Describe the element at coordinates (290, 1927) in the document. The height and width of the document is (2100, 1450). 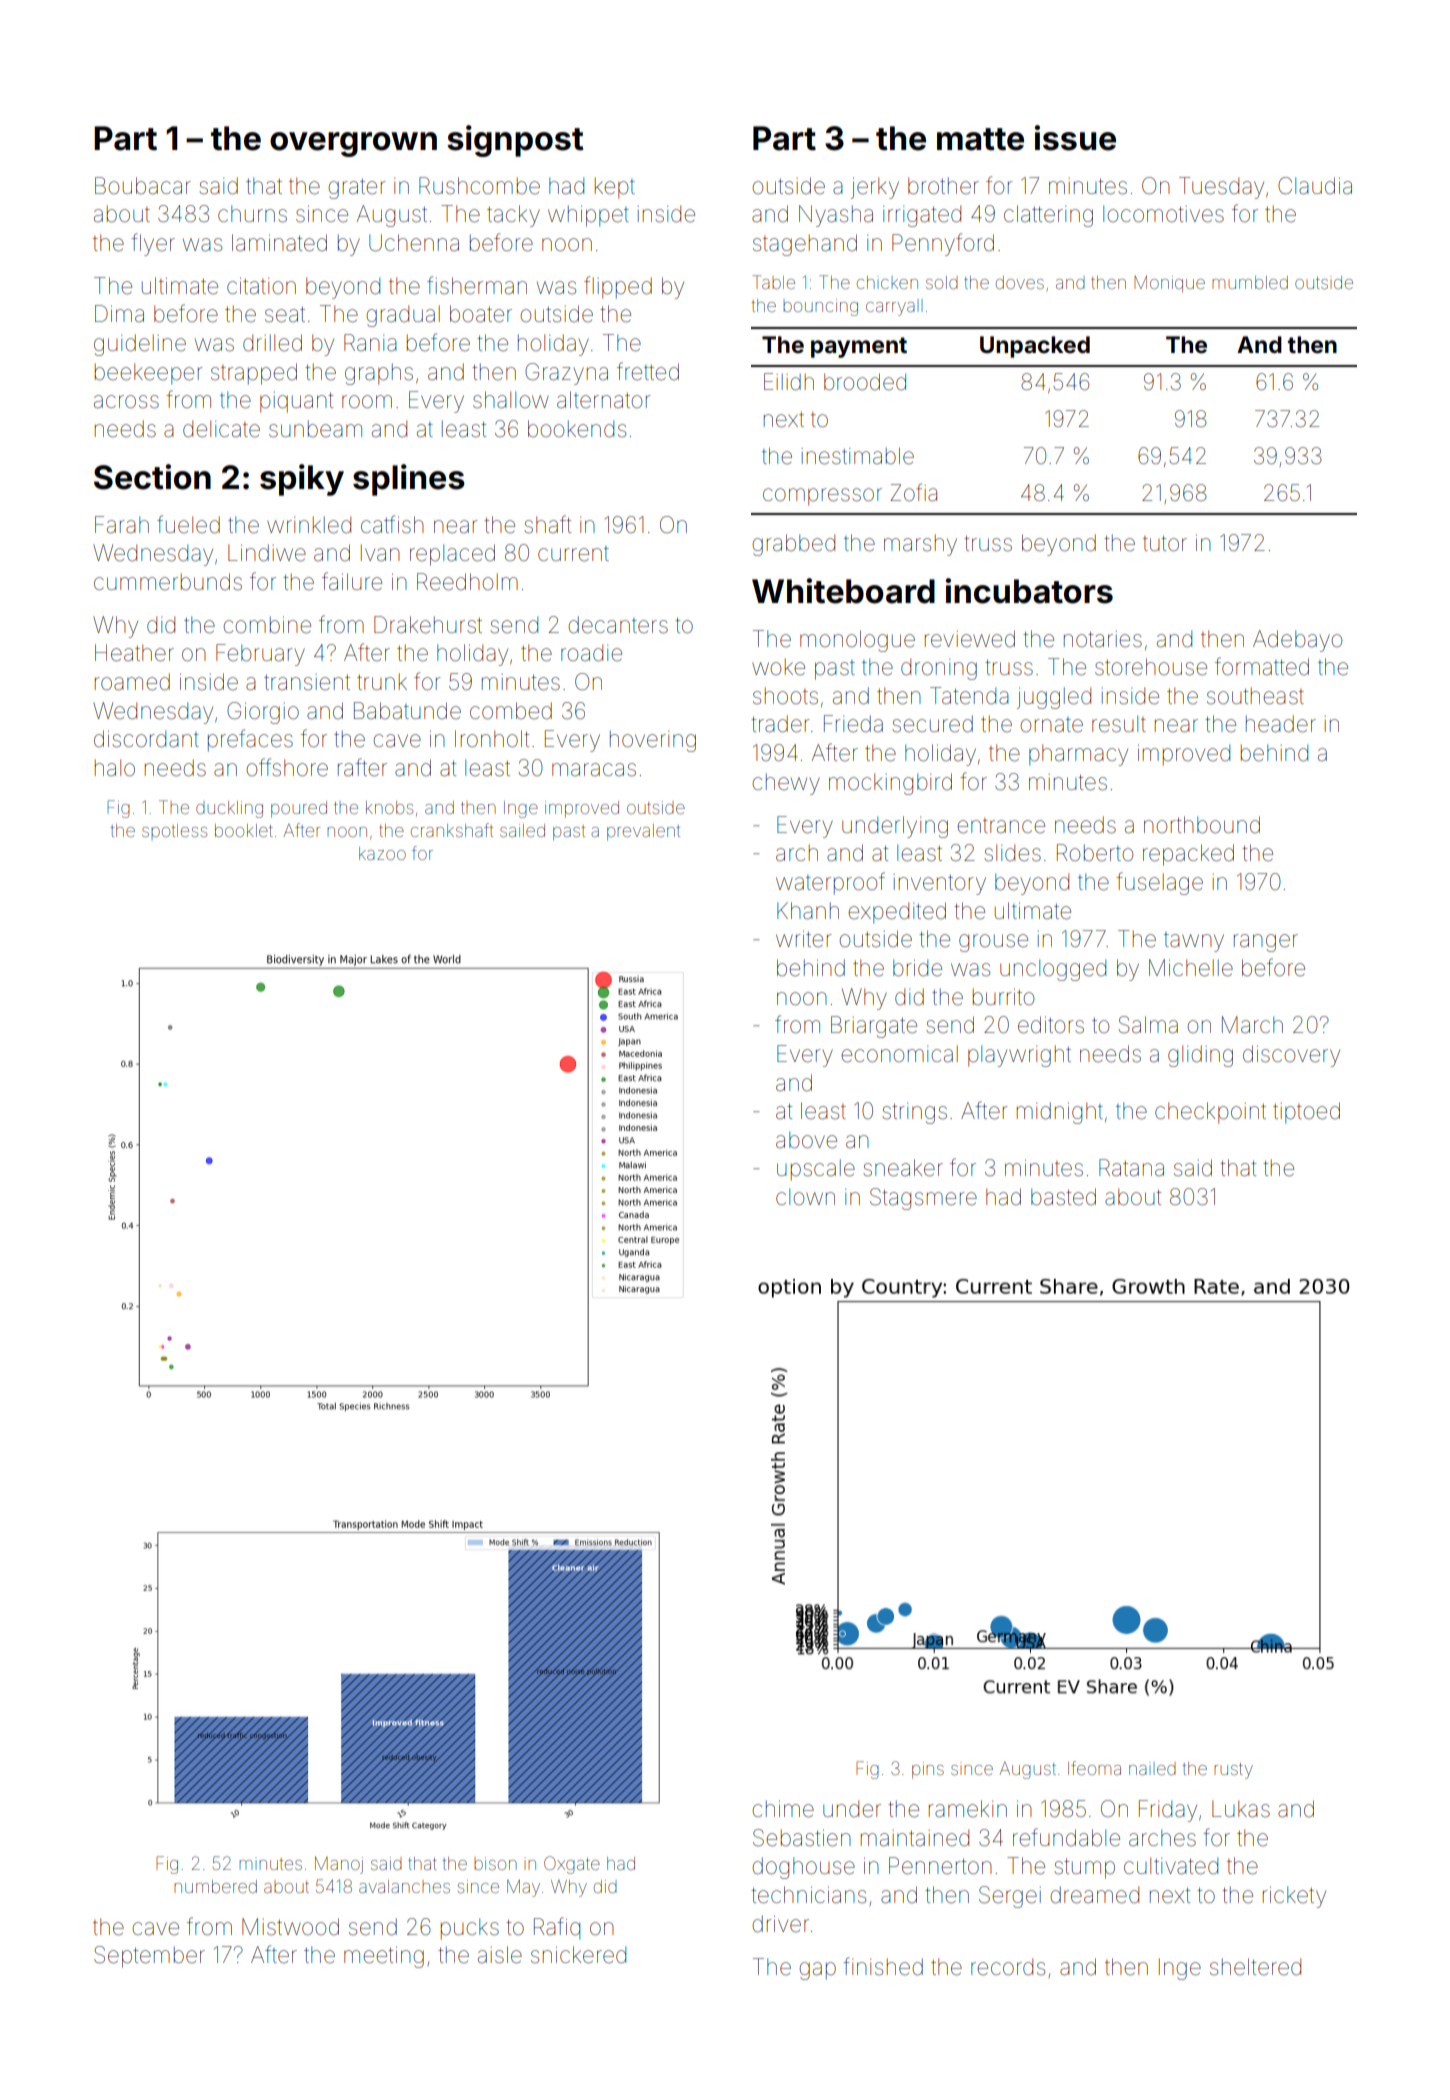
I see `Mistwood` at that location.
